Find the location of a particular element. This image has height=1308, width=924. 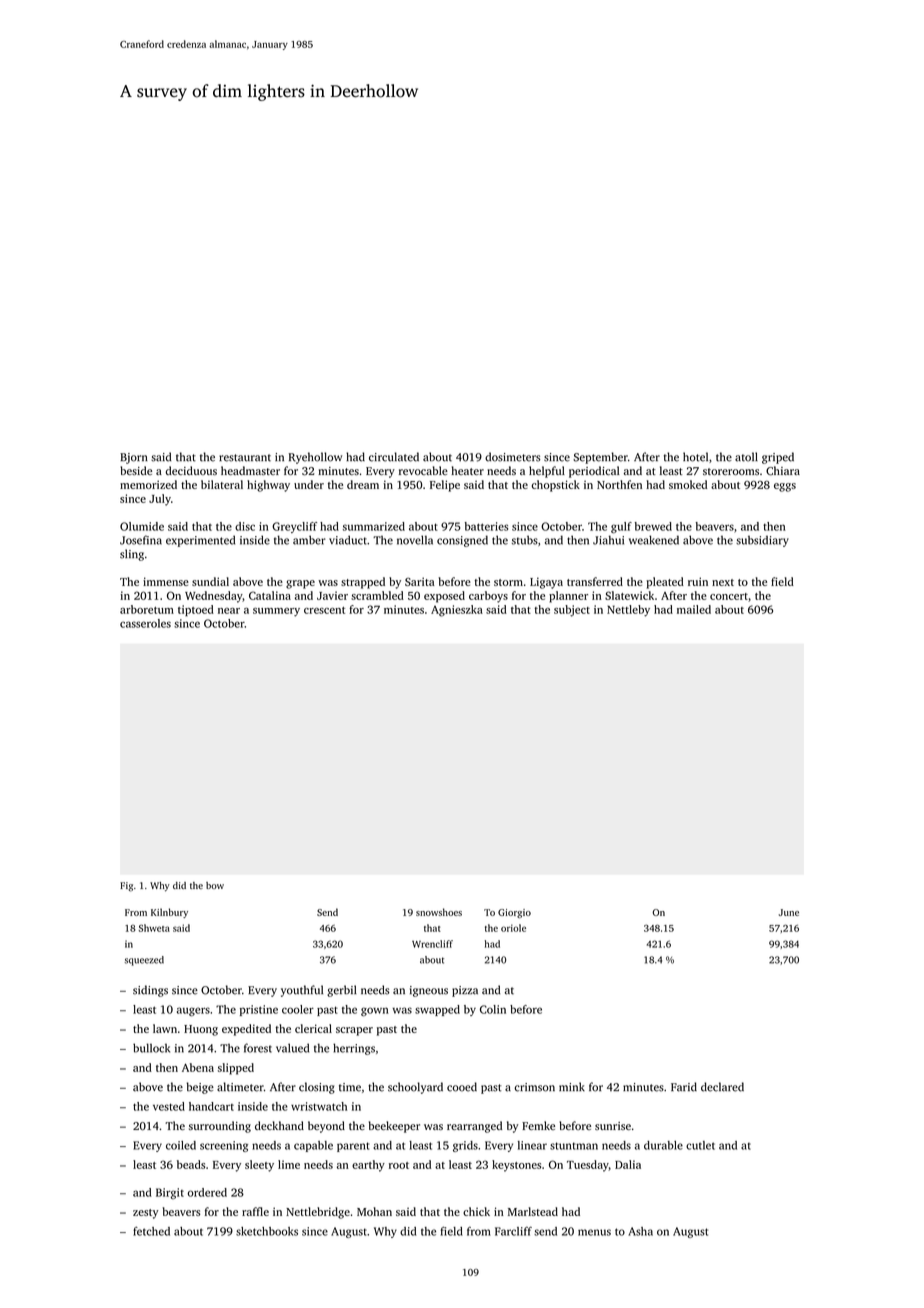

lime is located at coordinates (289, 1164).
